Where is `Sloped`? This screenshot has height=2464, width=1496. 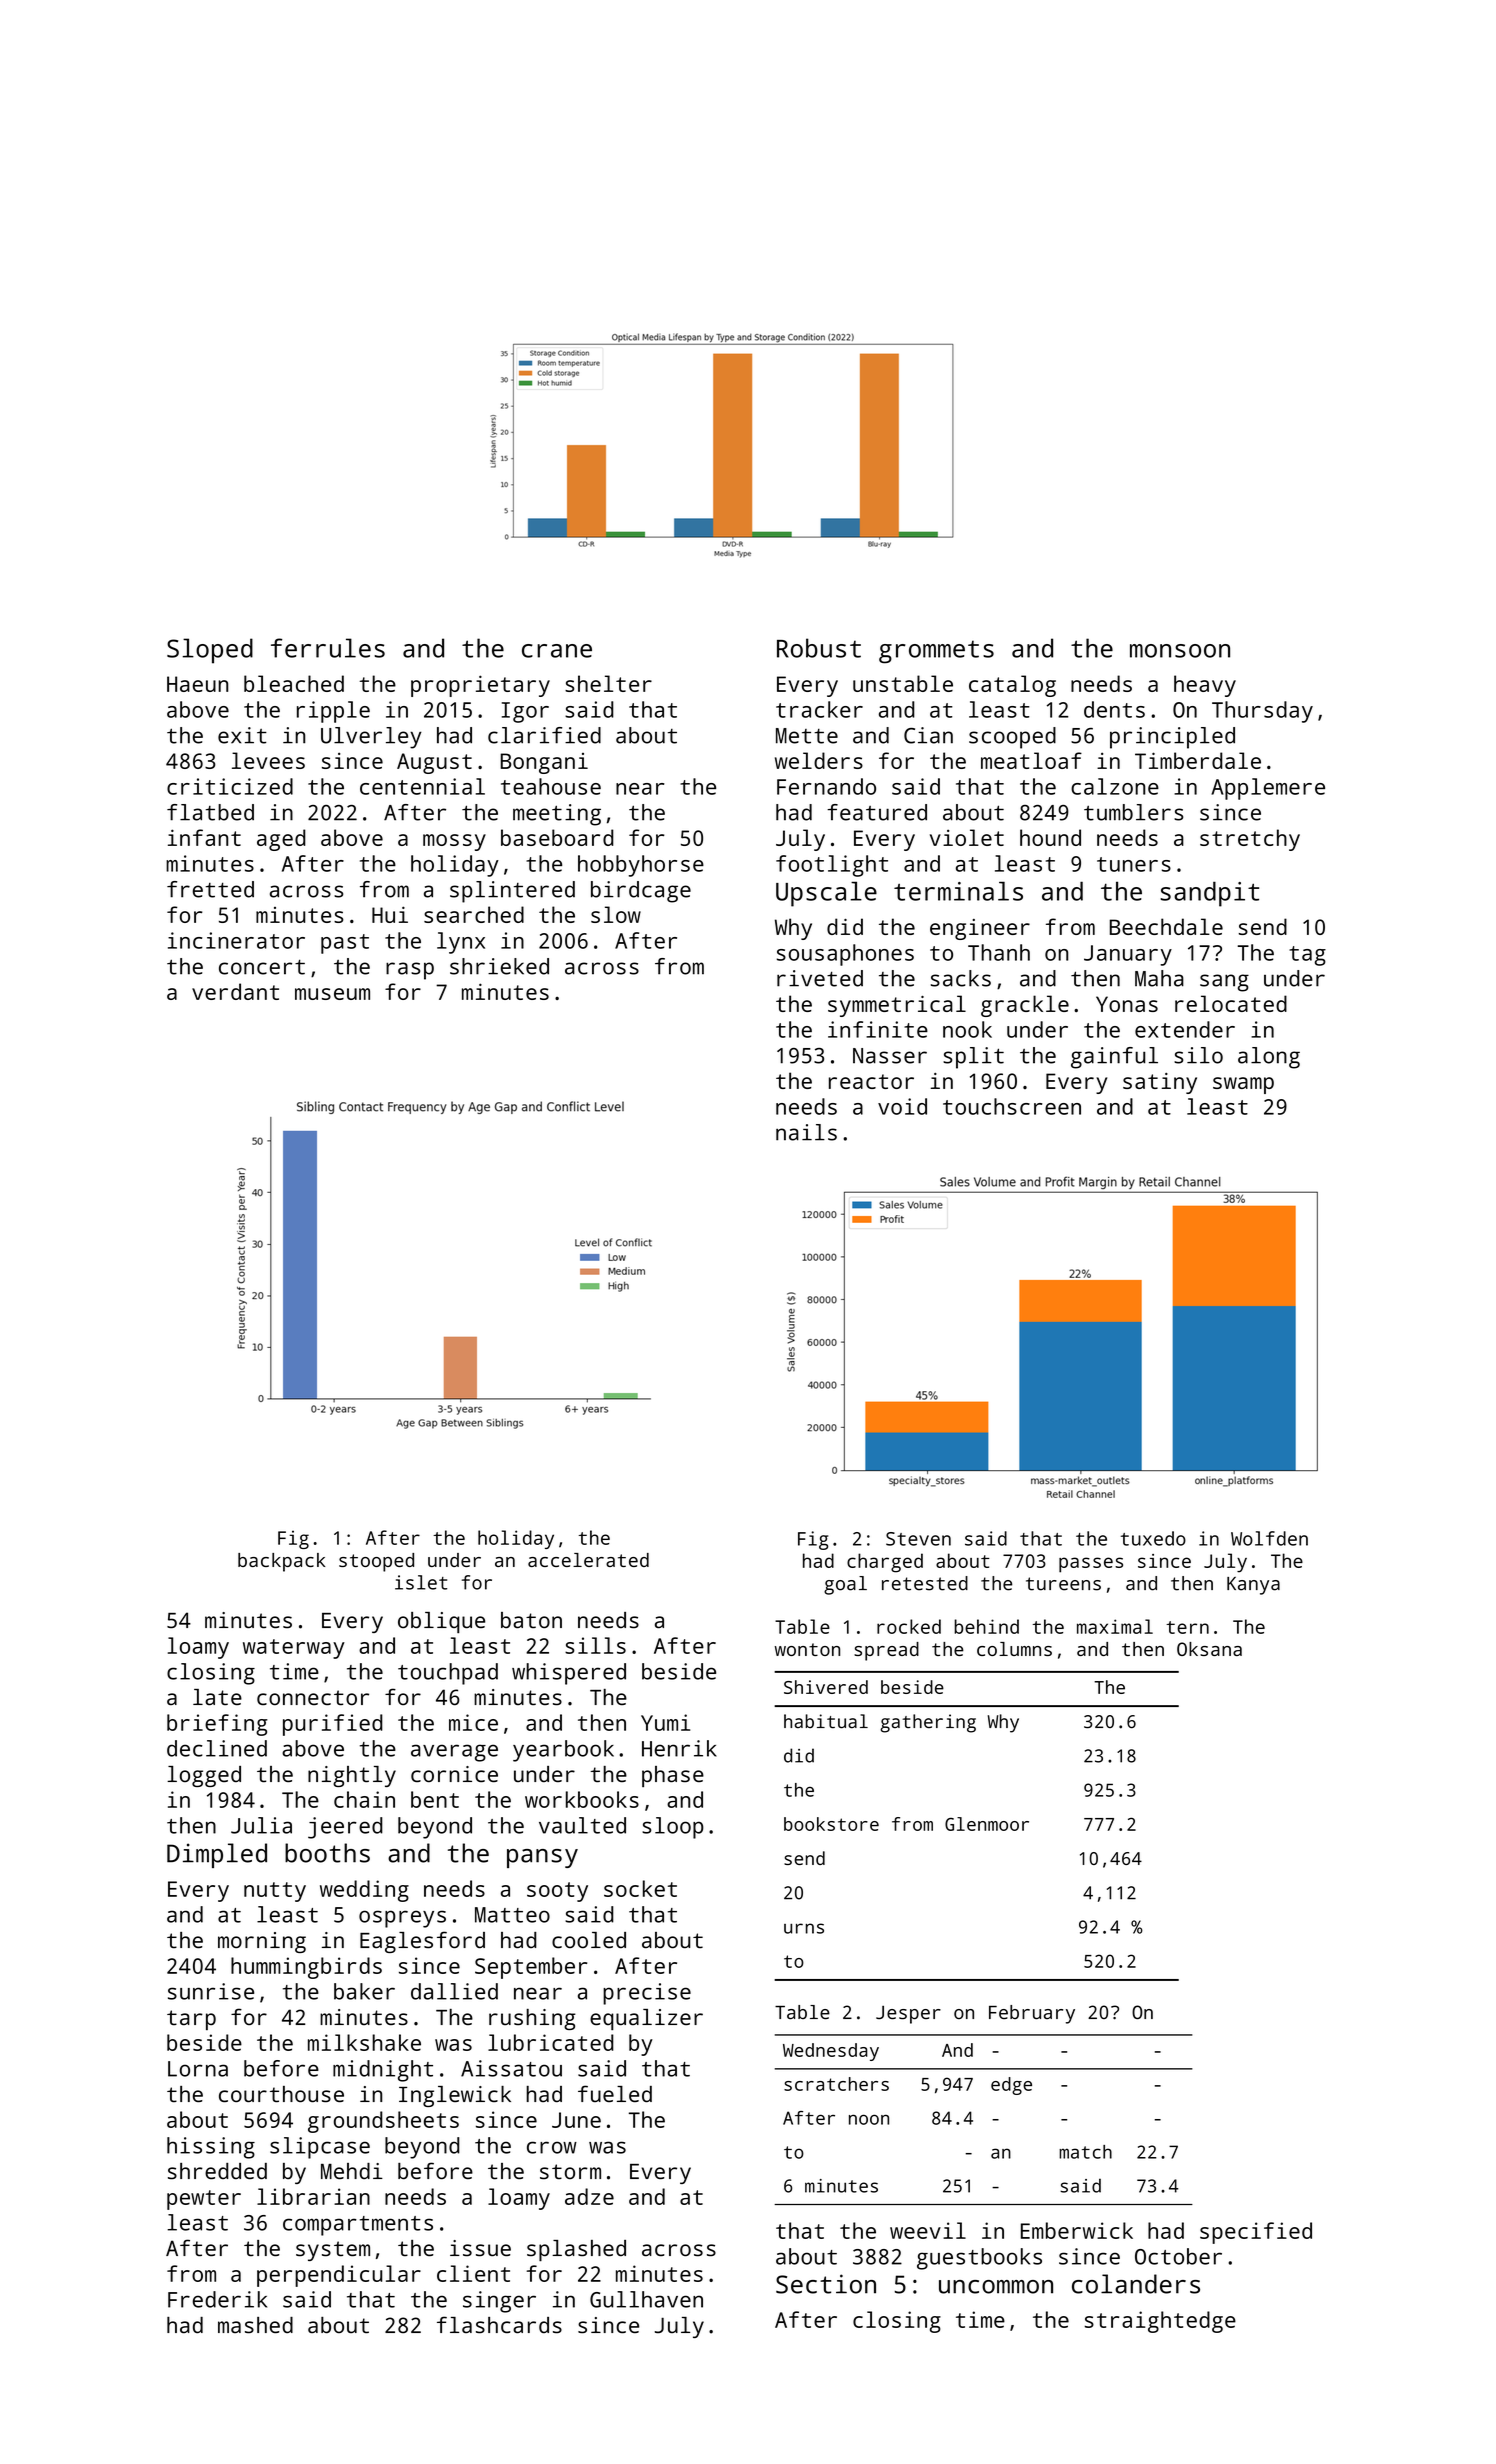
Sloped is located at coordinates (210, 651).
